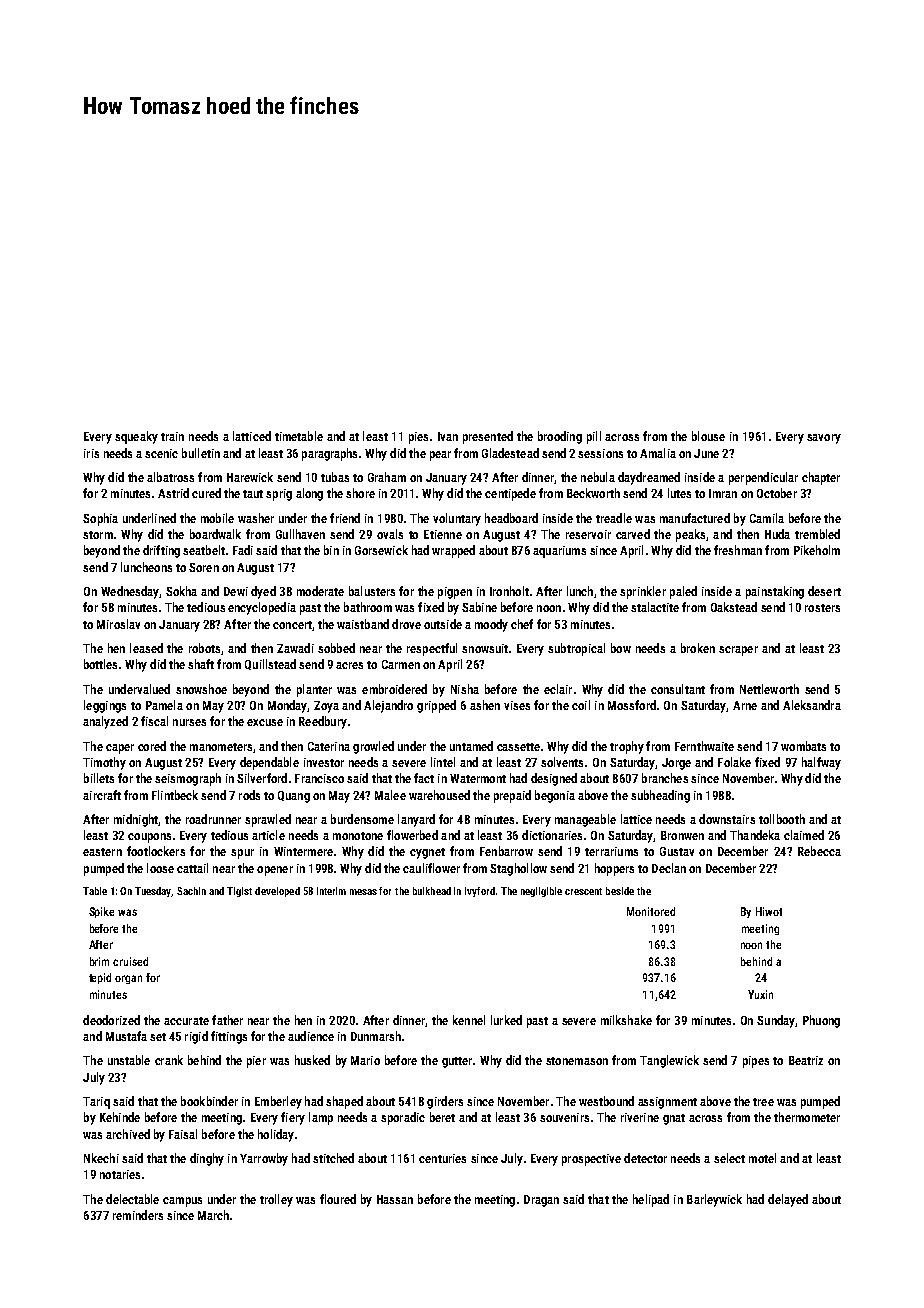  What do you see at coordinates (541, 1201) in the screenshot?
I see `Dragan` at bounding box center [541, 1201].
